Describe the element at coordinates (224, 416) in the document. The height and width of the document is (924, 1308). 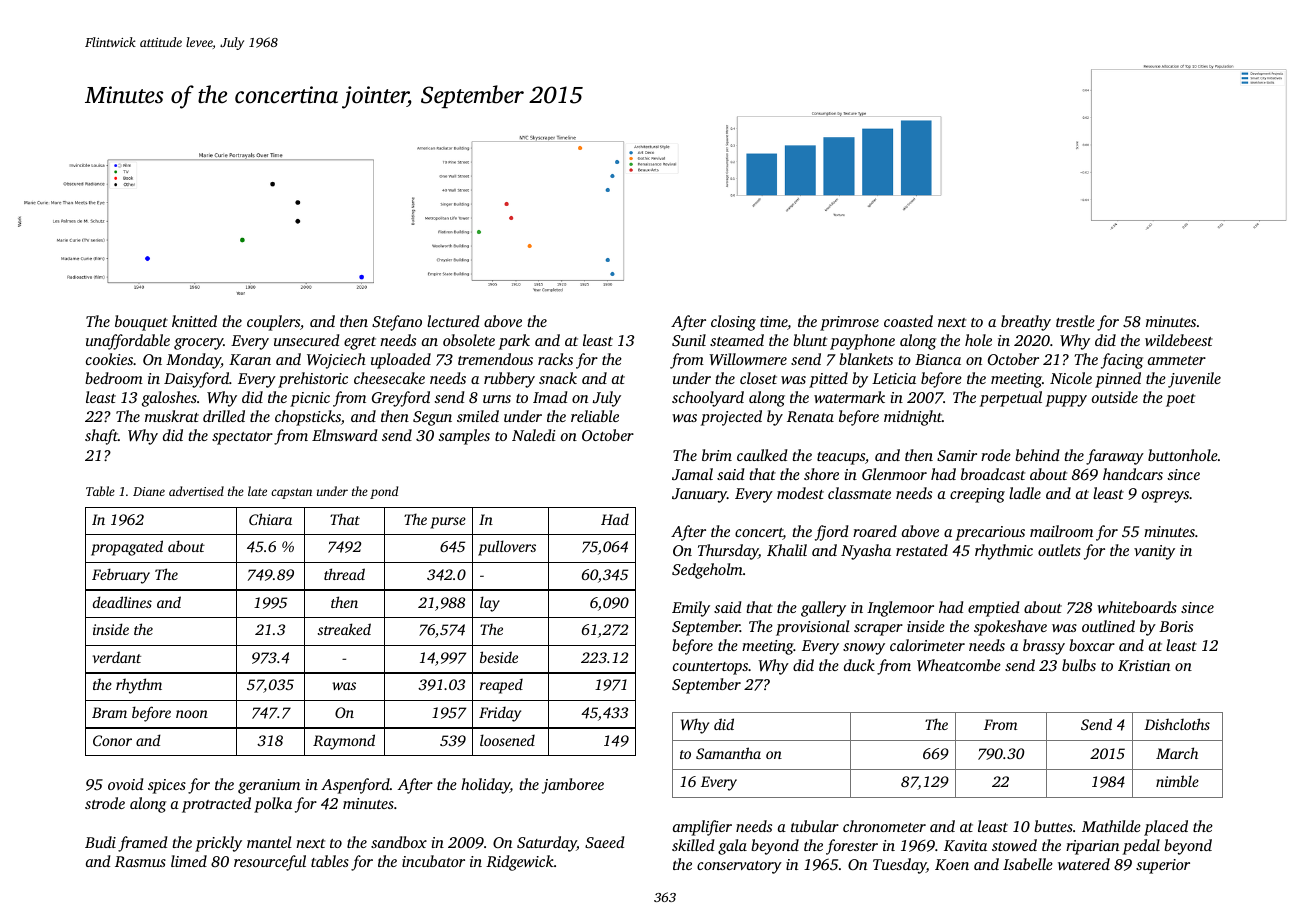
I see `drilled` at that location.
